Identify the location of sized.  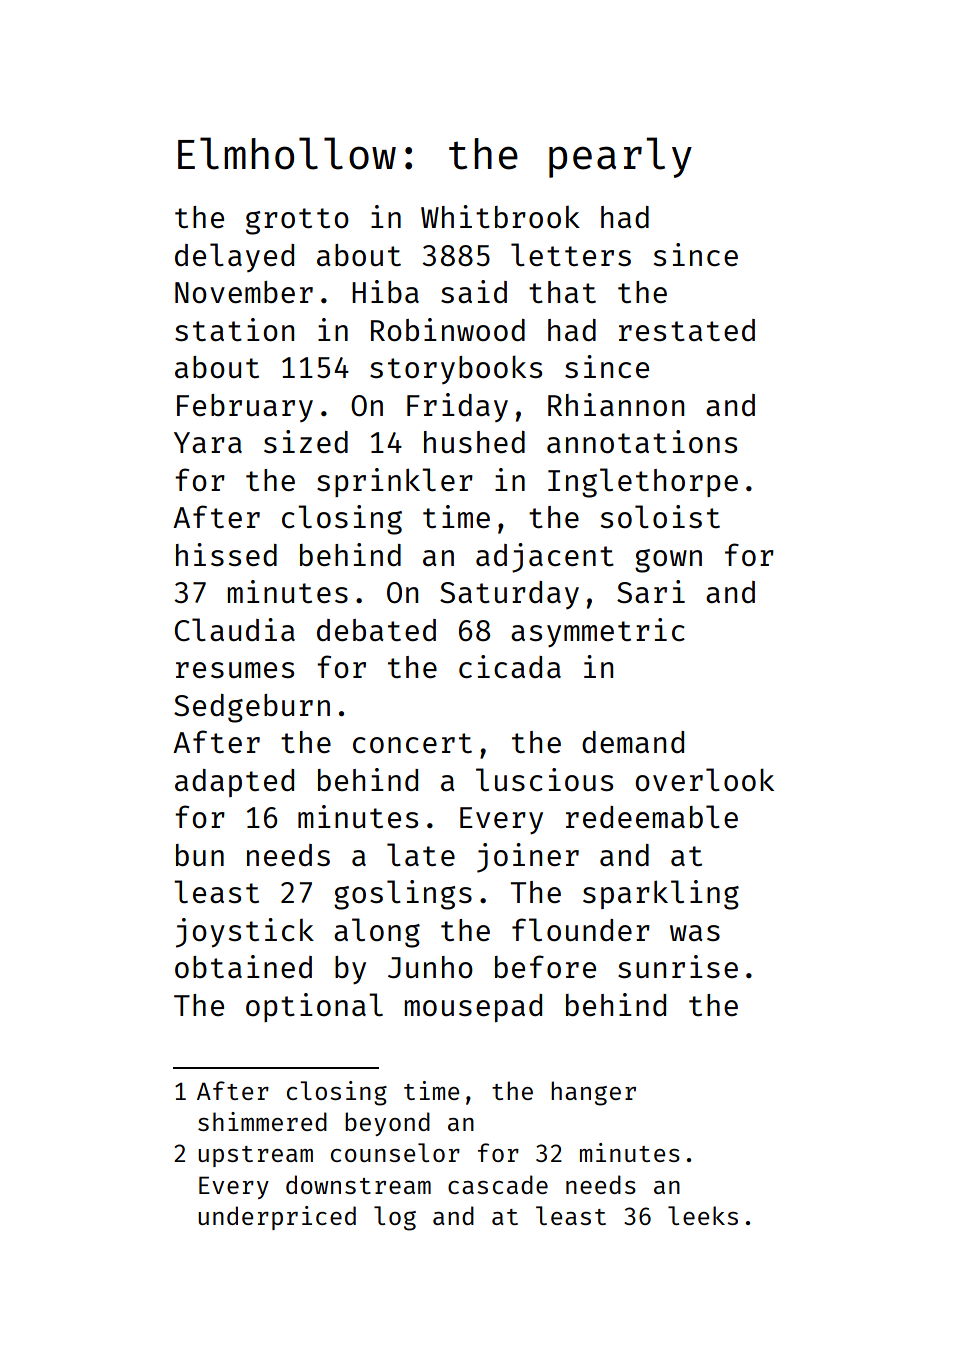
(306, 441).
